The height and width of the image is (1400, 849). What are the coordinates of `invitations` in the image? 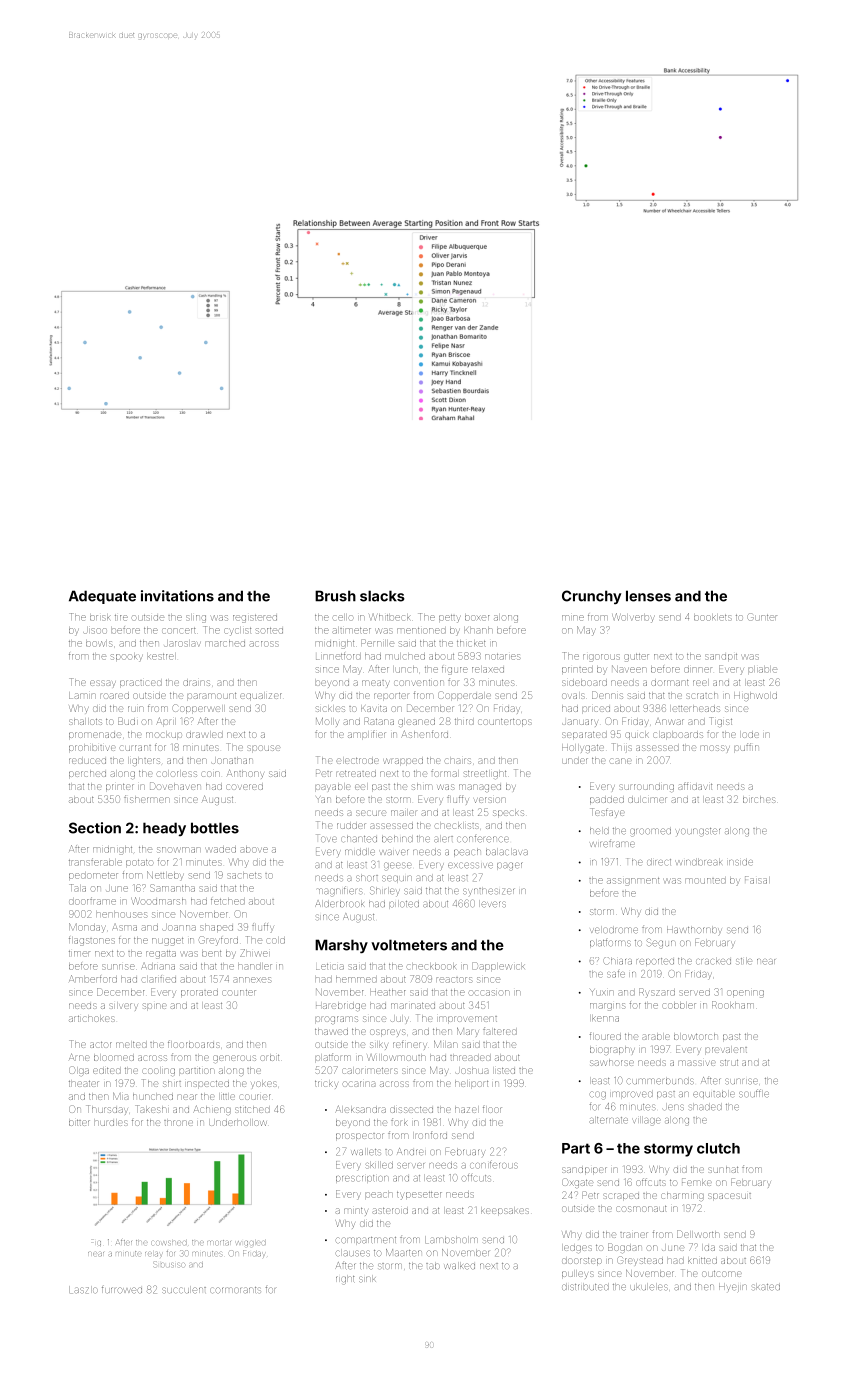 It's located at (177, 596).
